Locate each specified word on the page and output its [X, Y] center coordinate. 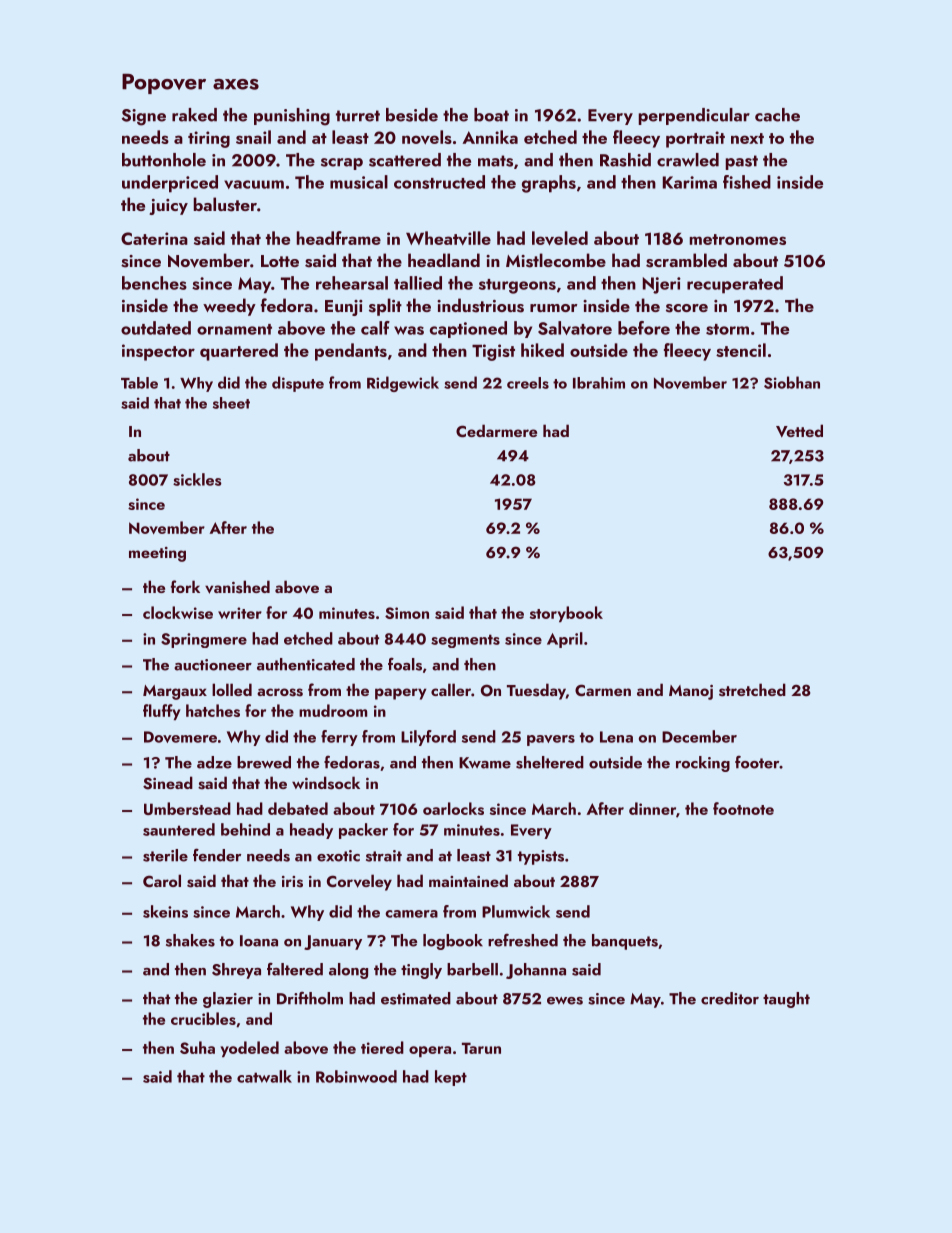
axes [236, 84]
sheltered [550, 762]
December [699, 736]
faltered [295, 969]
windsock [326, 783]
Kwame [485, 763]
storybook [566, 614]
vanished [237, 587]
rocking [703, 764]
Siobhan [792, 382]
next [747, 138]
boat [491, 115]
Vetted [799, 430]
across [280, 692]
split [385, 307]
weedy [229, 307]
